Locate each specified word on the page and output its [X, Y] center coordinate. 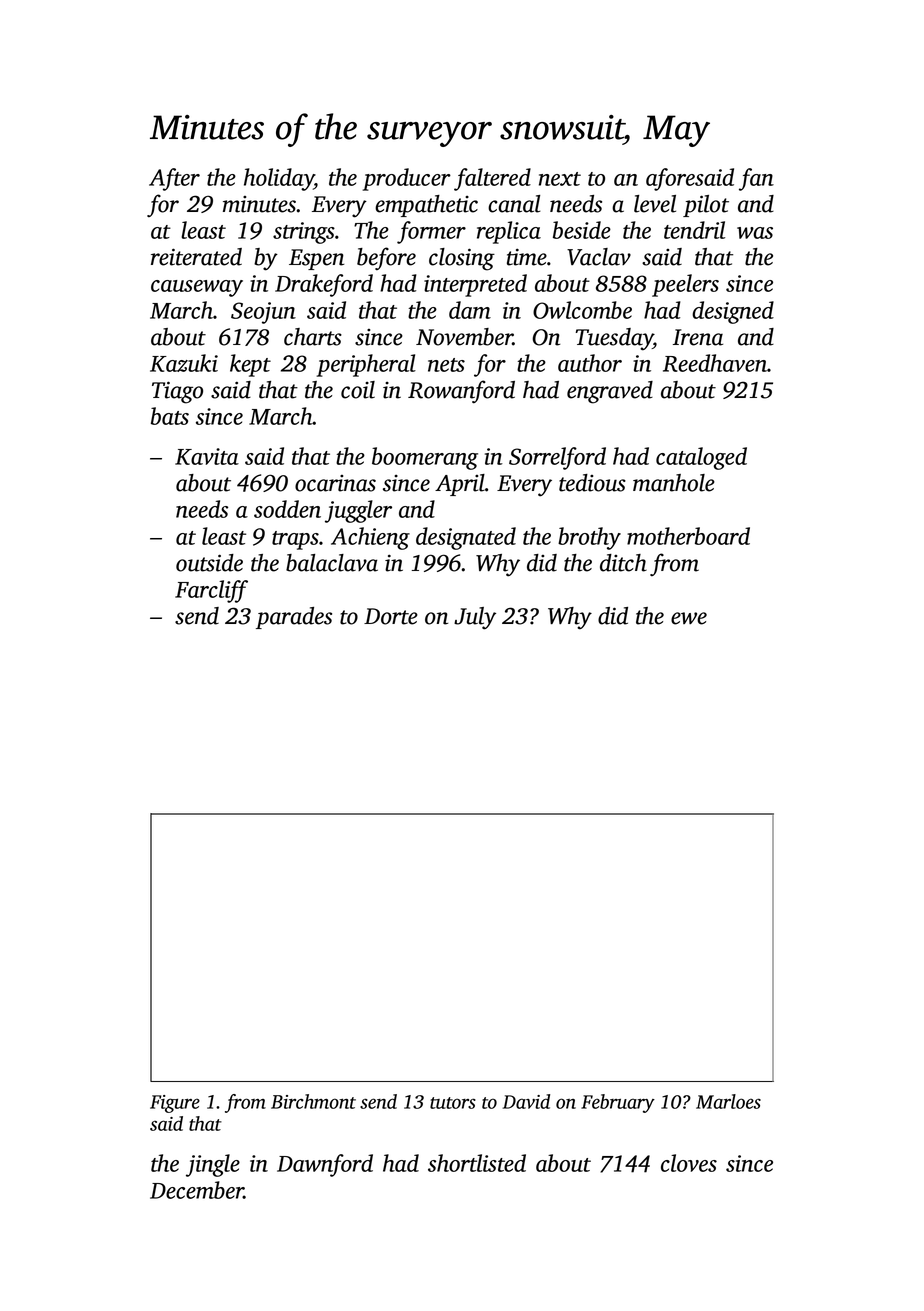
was [755, 233]
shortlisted [477, 1163]
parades [294, 618]
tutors [453, 1103]
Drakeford [324, 285]
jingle [213, 1165]
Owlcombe [582, 310]
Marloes [728, 1101]
